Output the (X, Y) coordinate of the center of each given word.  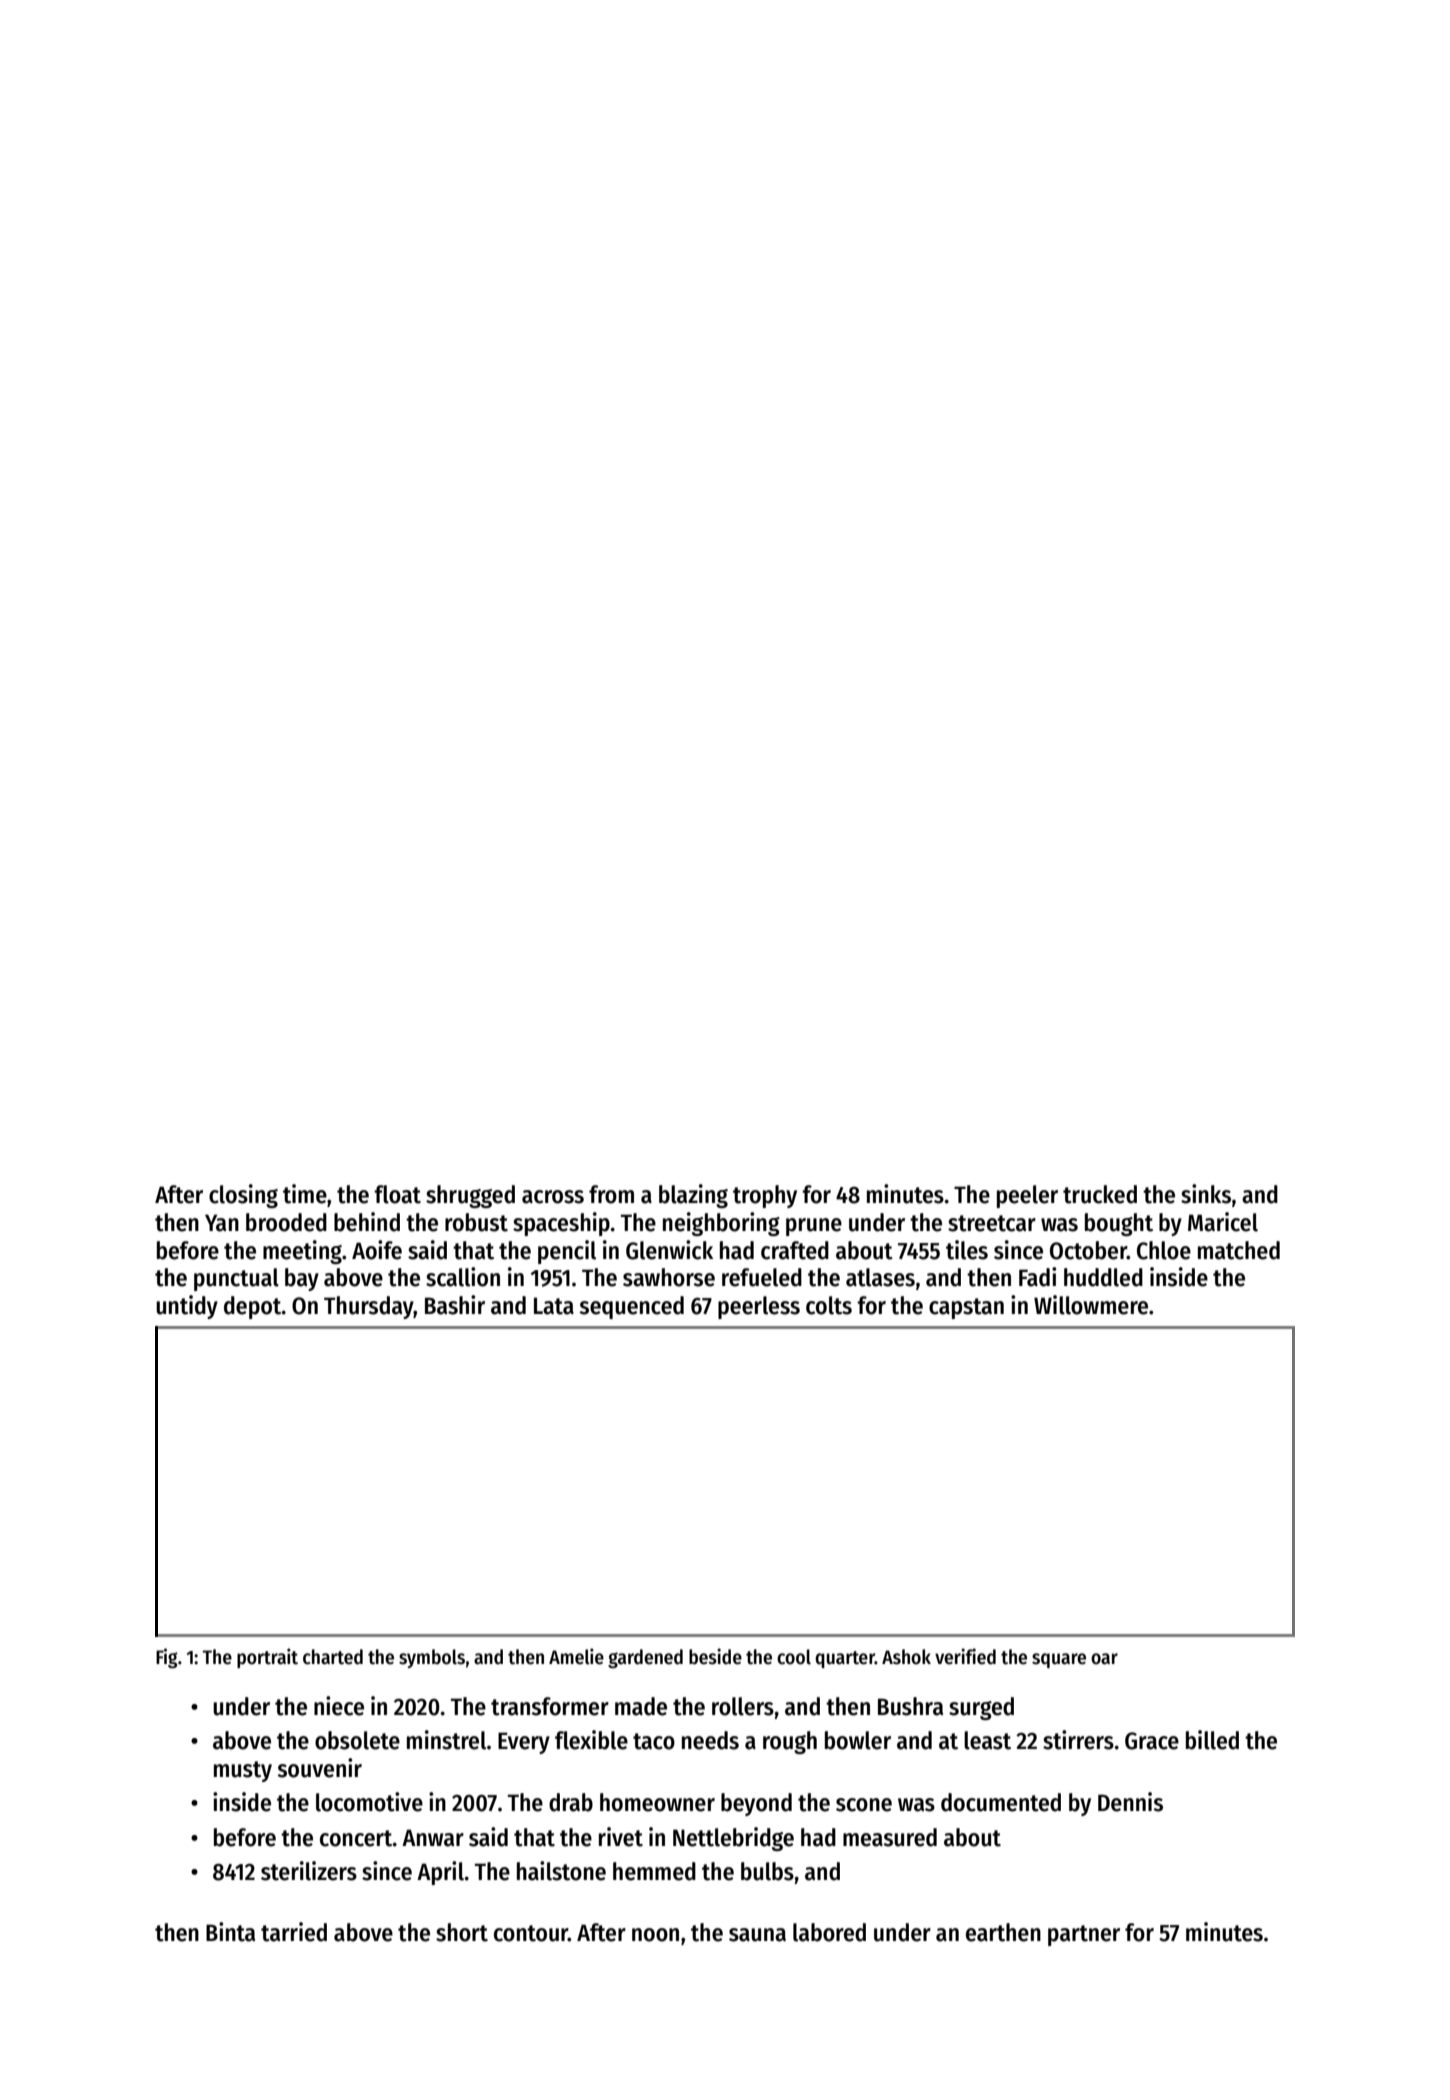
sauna (757, 1935)
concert (356, 1838)
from (611, 1194)
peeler (1027, 1196)
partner (1084, 1935)
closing (243, 1196)
